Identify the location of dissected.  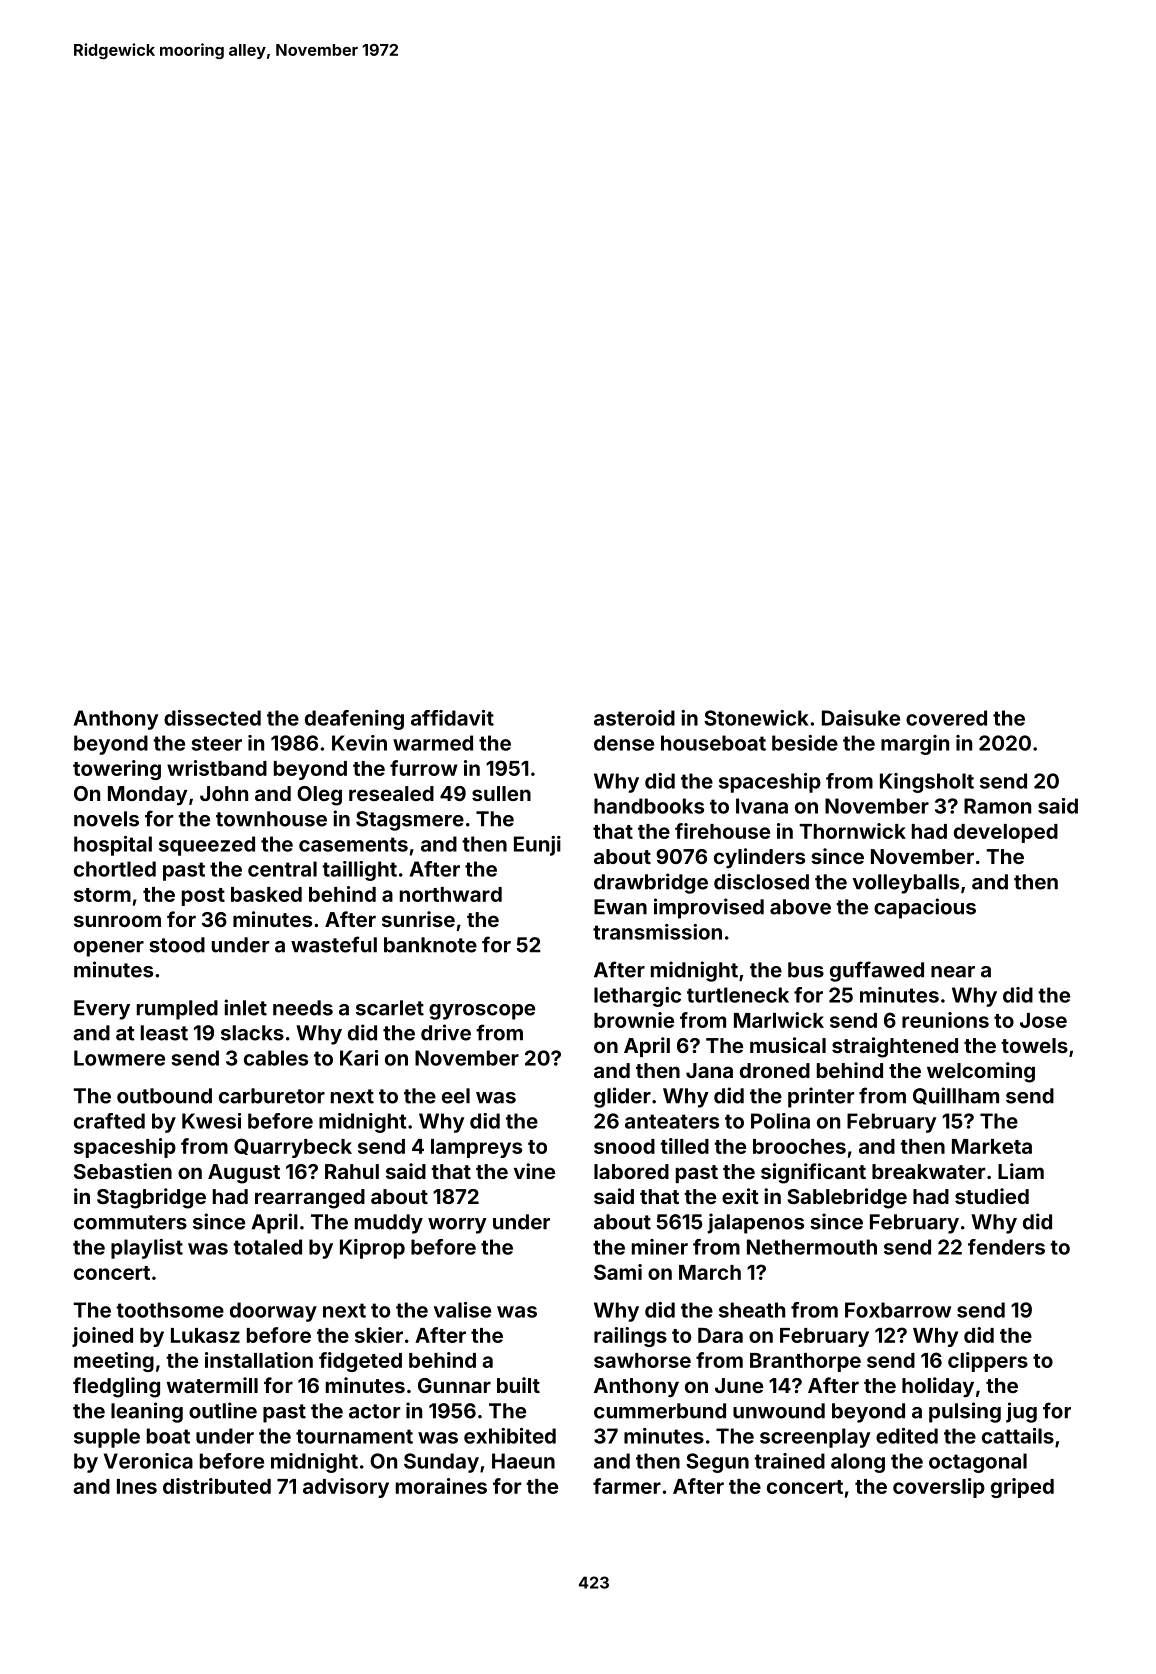
(212, 718).
